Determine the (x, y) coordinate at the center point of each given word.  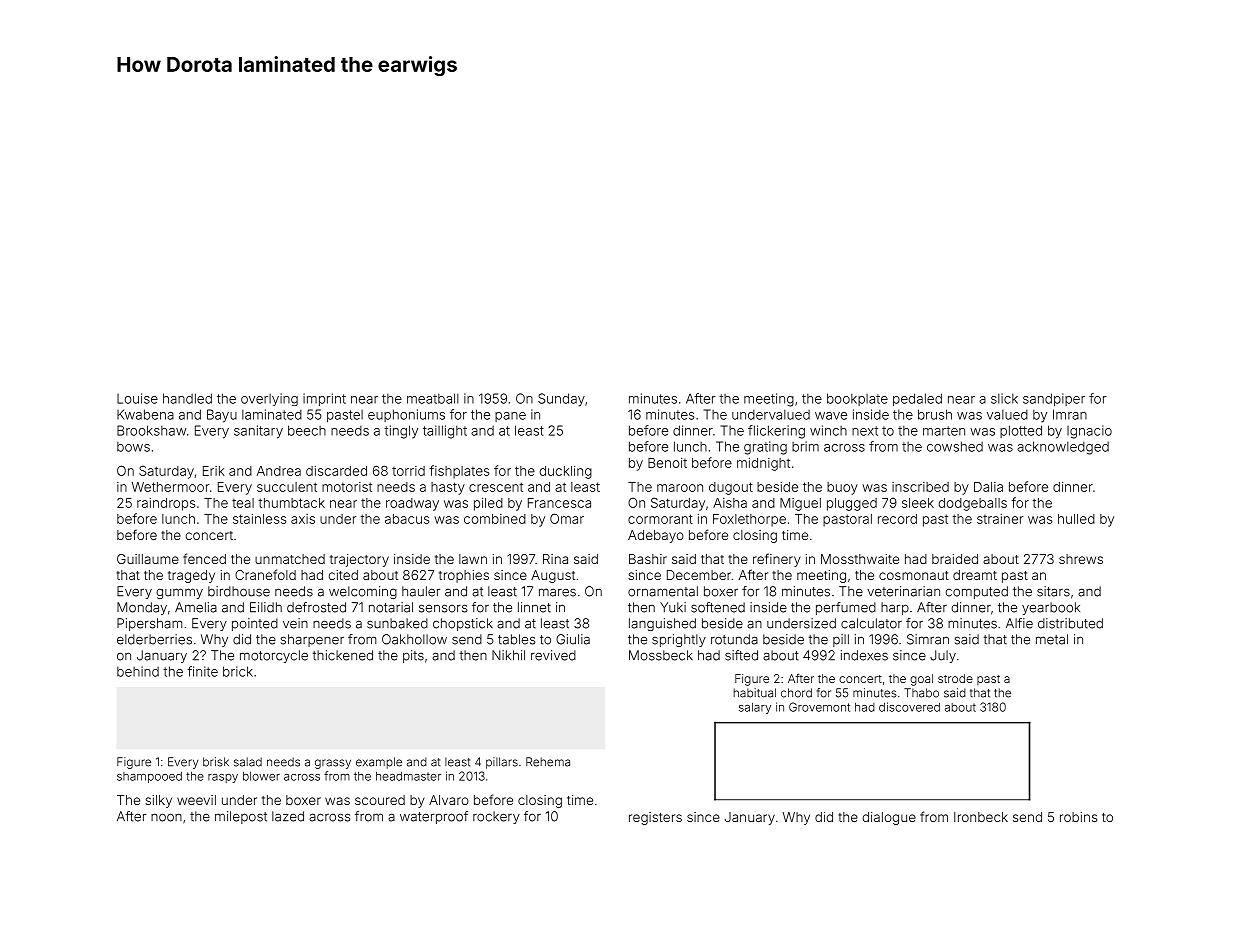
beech (307, 430)
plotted (1021, 431)
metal (1052, 639)
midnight (763, 464)
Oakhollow (414, 639)
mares (557, 592)
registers (655, 818)
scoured (380, 800)
